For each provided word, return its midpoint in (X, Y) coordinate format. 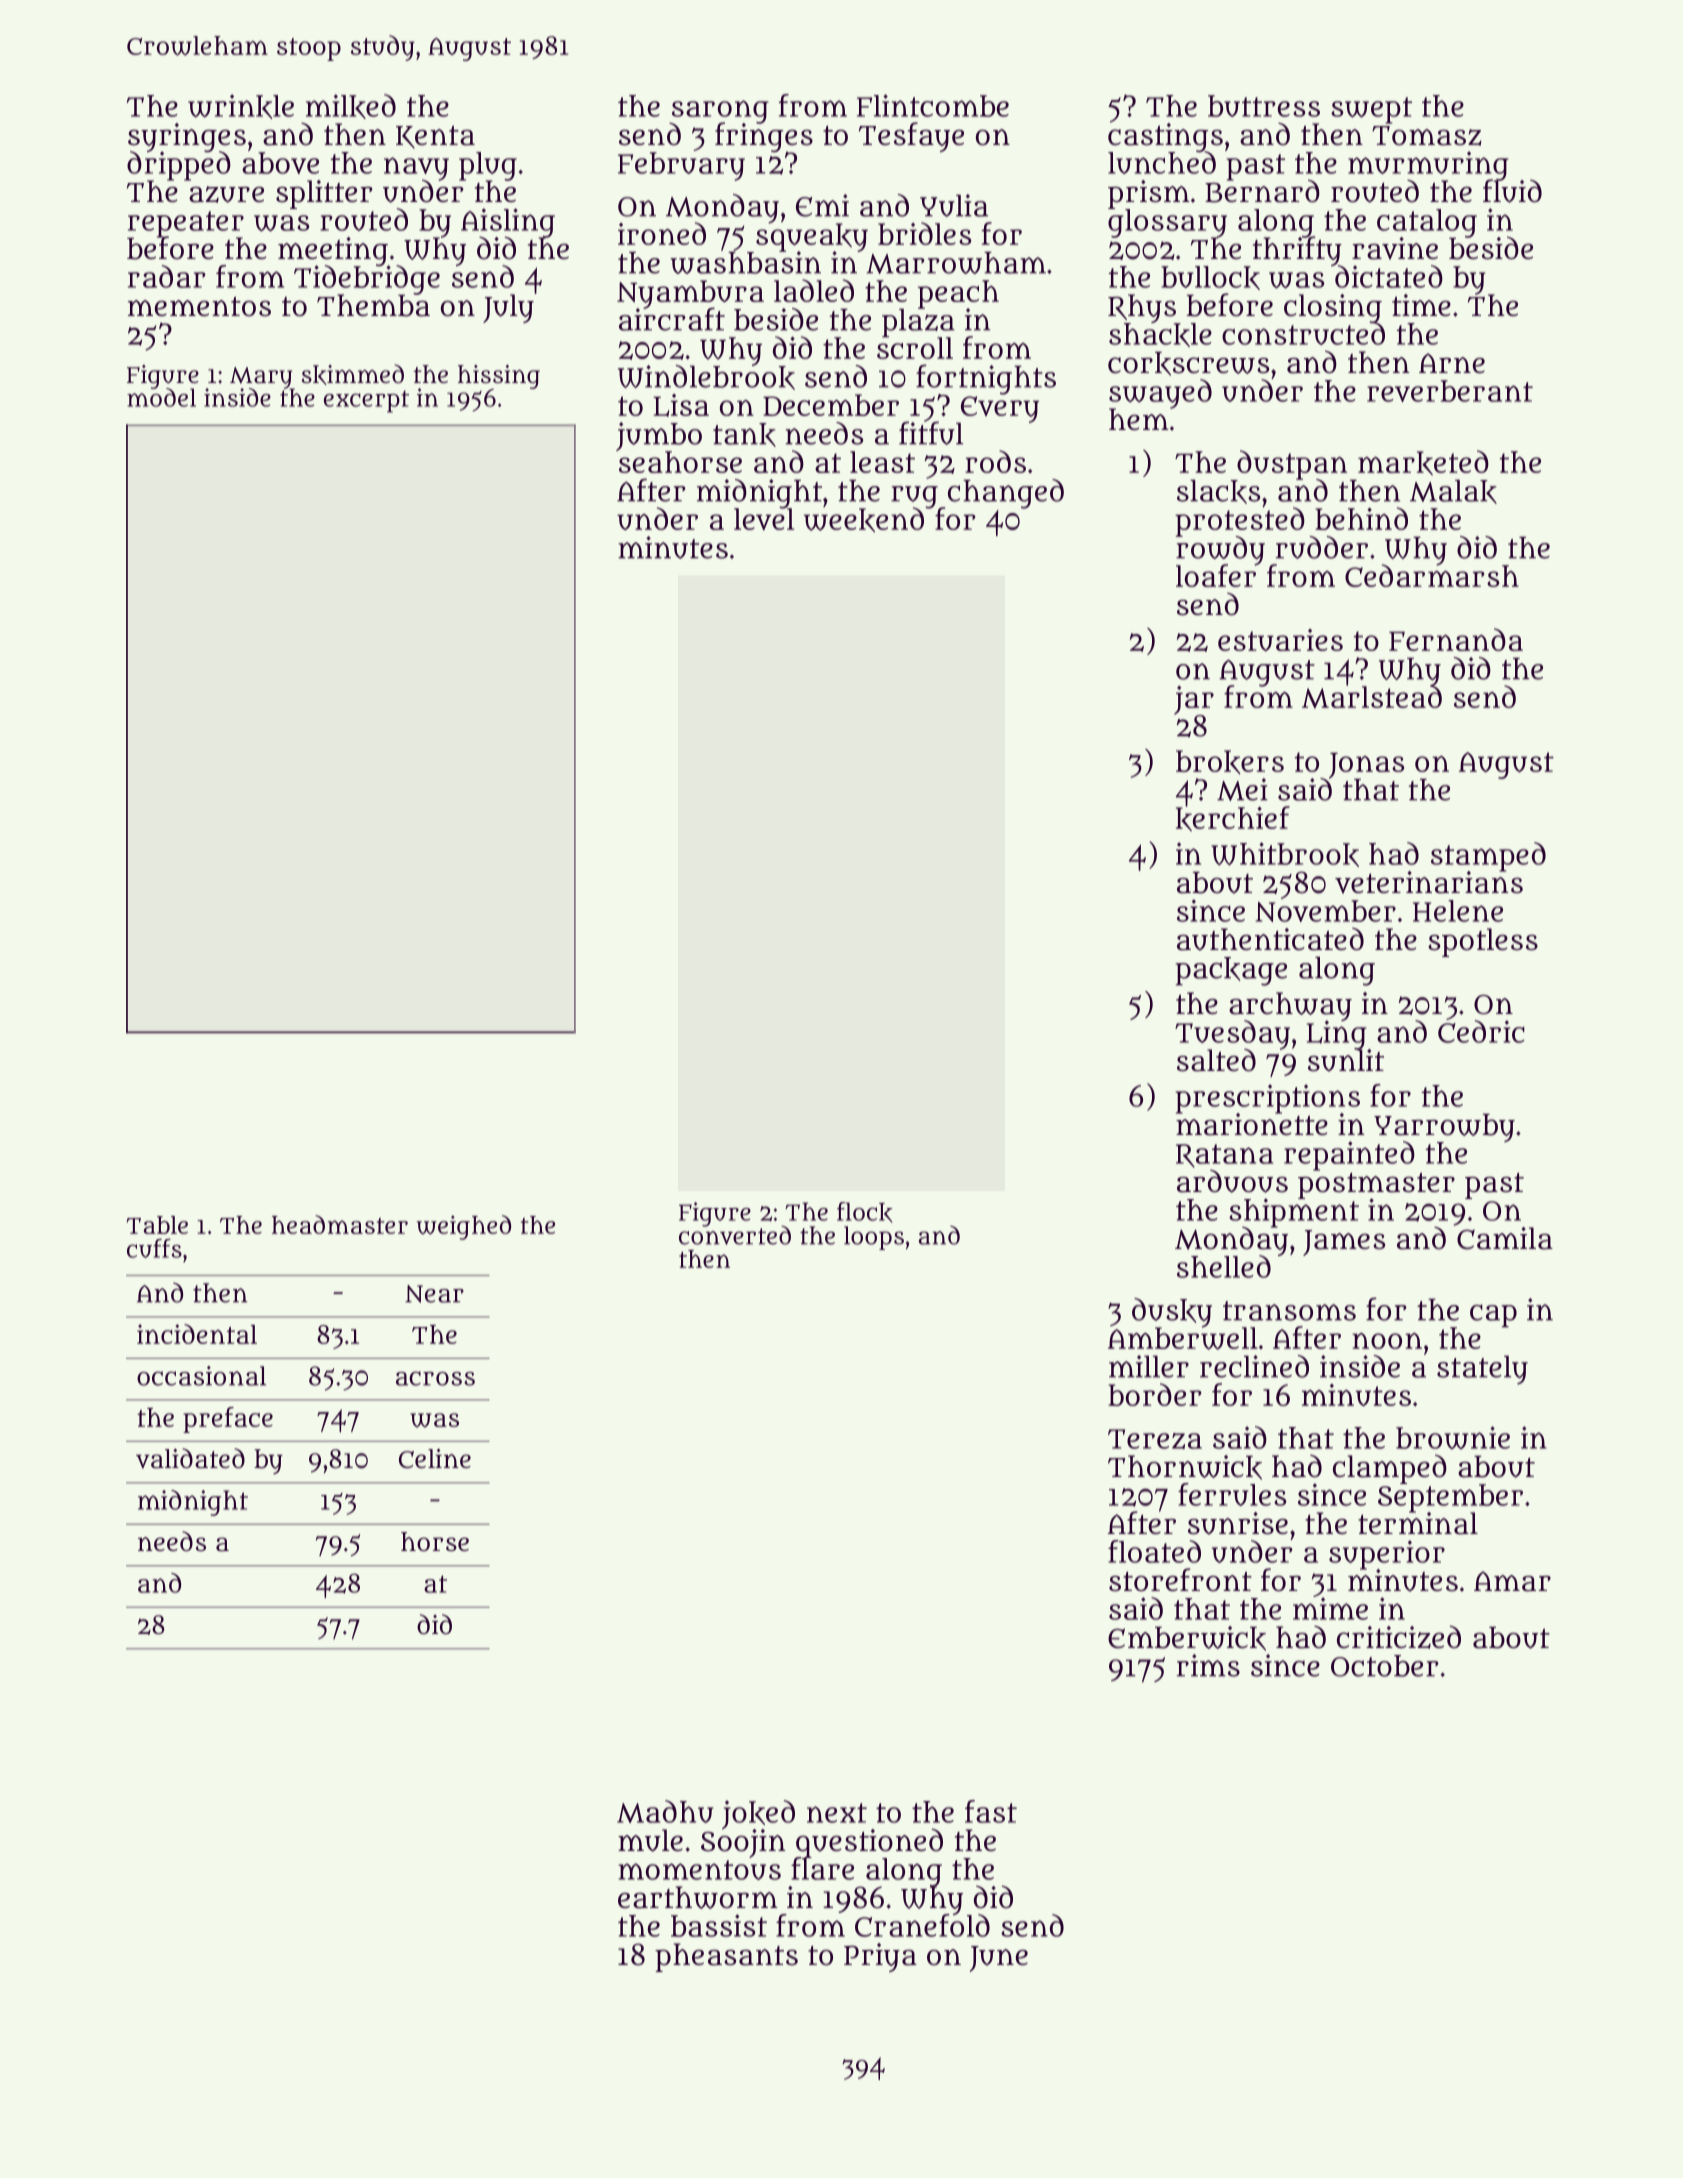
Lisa (681, 405)
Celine (435, 1458)
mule (650, 1840)
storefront (1180, 1580)
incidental (197, 1334)
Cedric (1481, 1031)
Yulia (954, 205)
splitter (324, 194)
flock (865, 1212)
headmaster (340, 1224)
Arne (1452, 363)
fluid (1512, 191)
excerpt (366, 401)
